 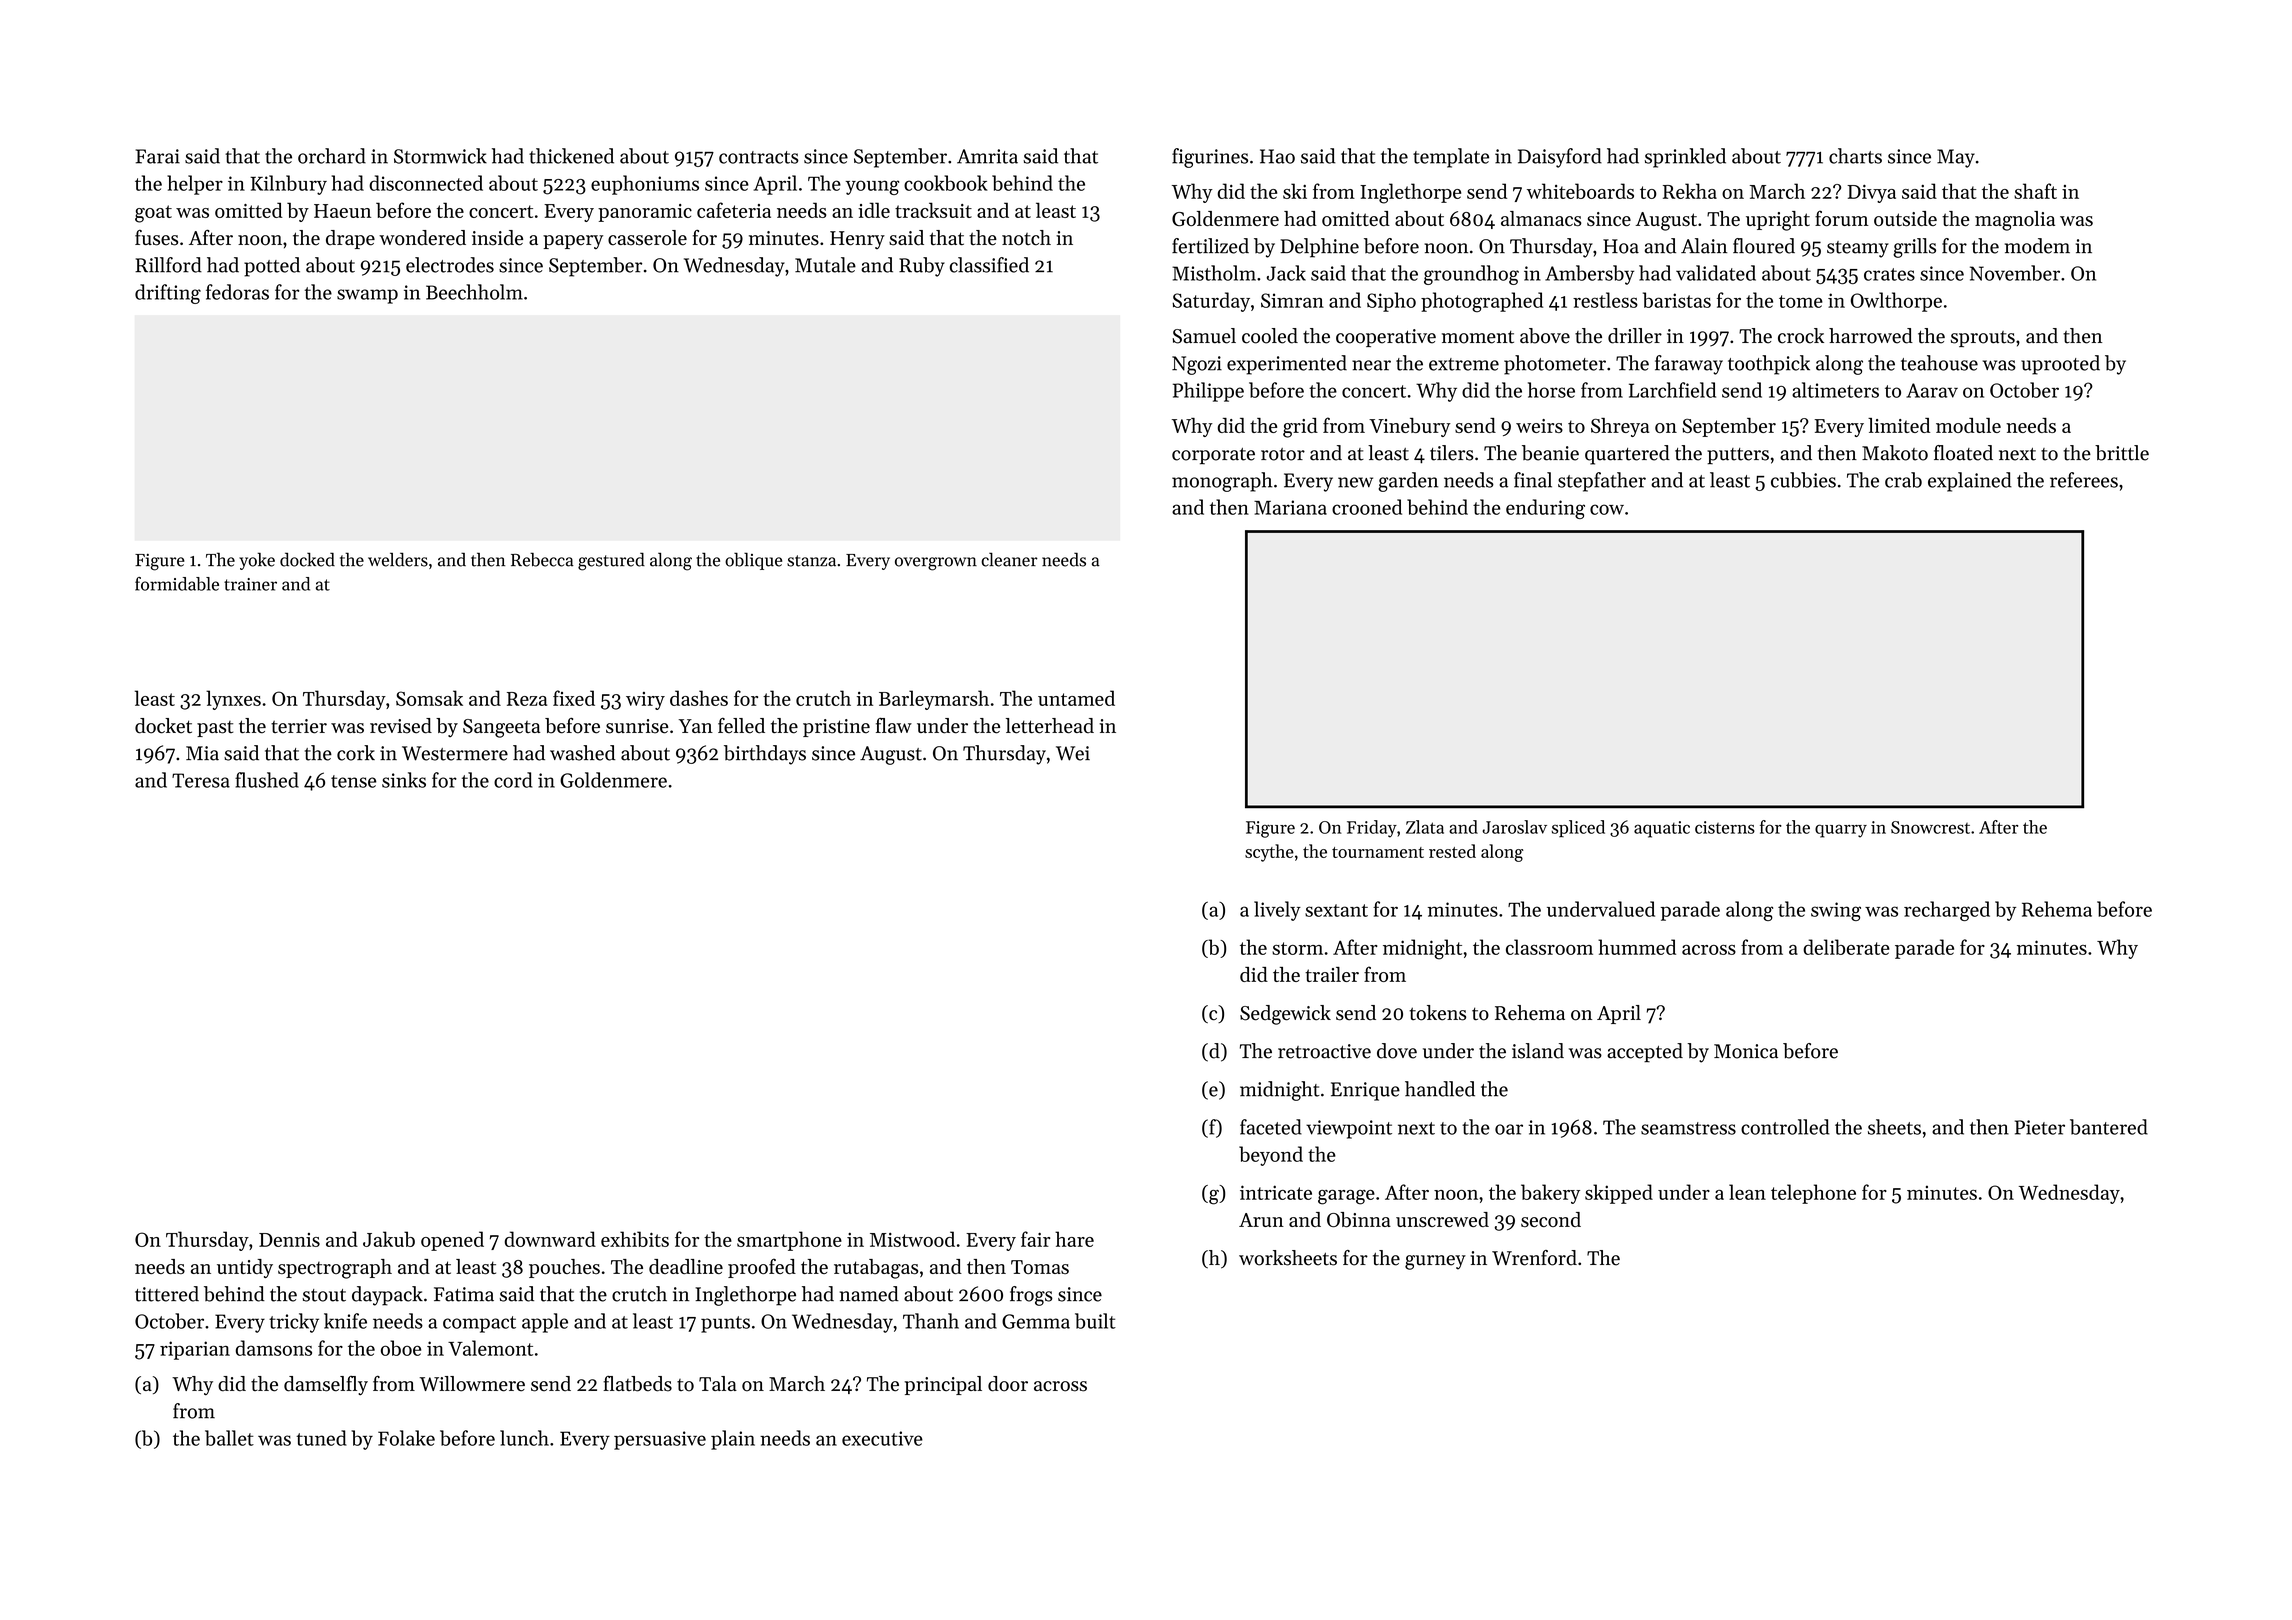 What do you see at coordinates (1871, 336) in the document?
I see `harrowed` at bounding box center [1871, 336].
